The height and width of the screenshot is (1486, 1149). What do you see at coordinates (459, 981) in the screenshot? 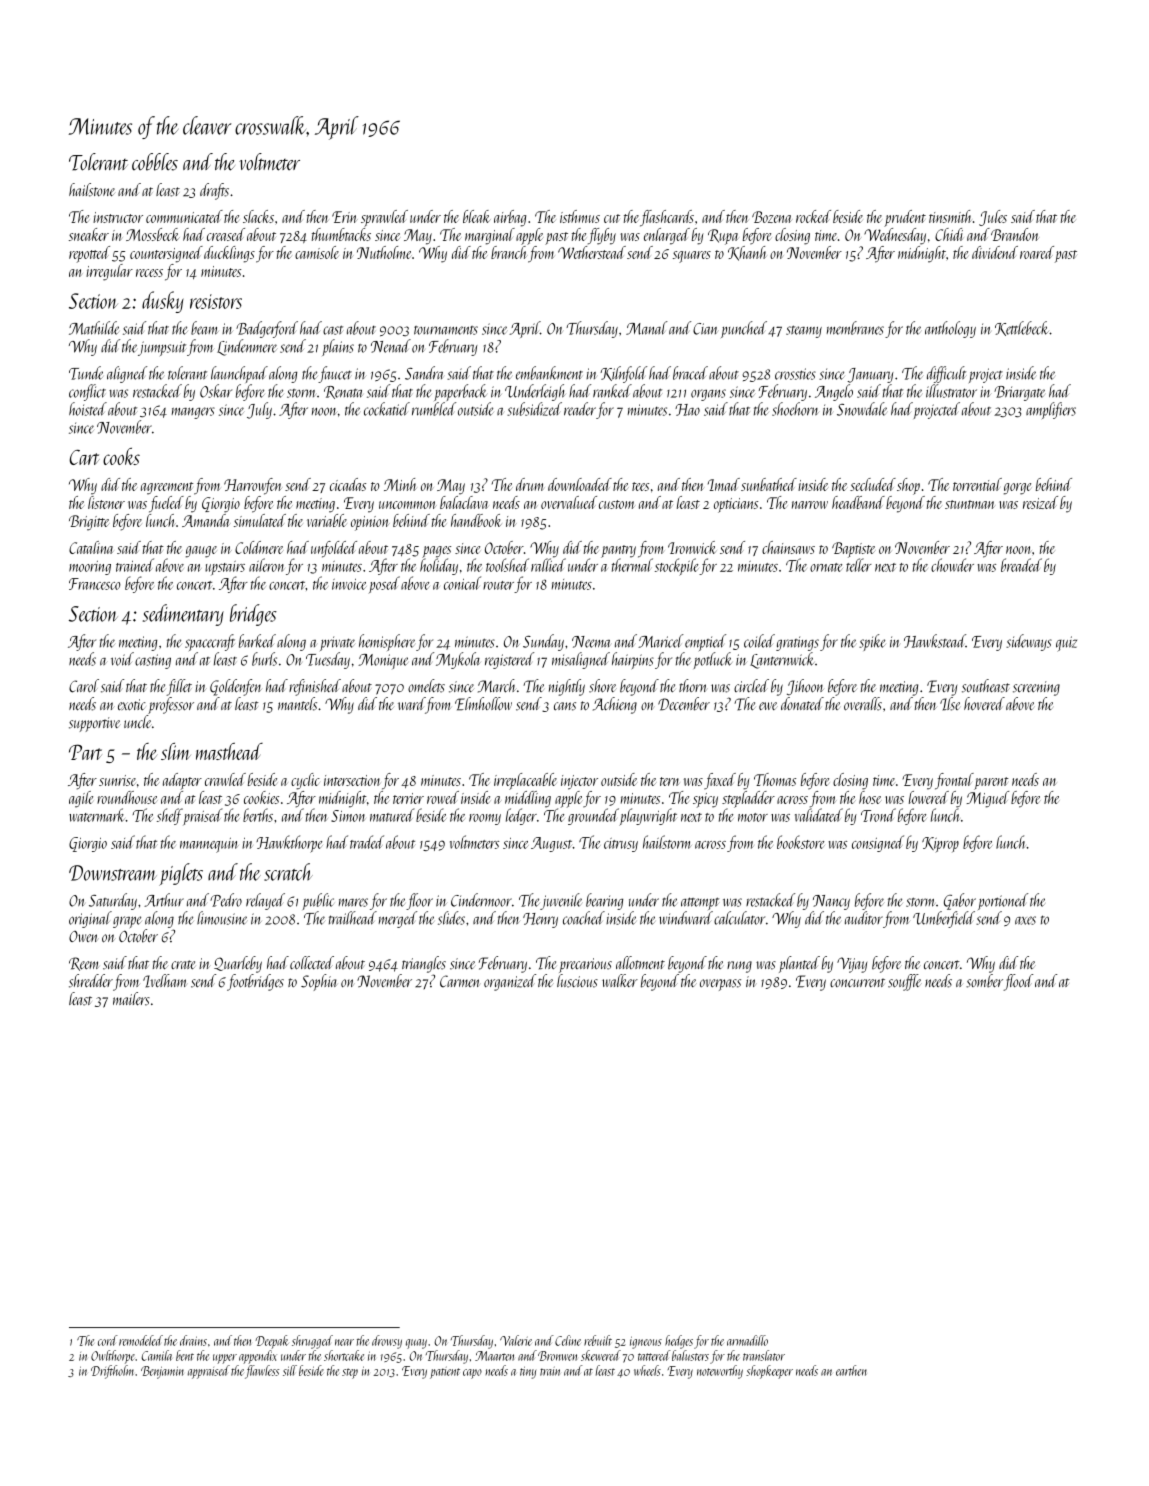
I see `Carmen` at bounding box center [459, 981].
